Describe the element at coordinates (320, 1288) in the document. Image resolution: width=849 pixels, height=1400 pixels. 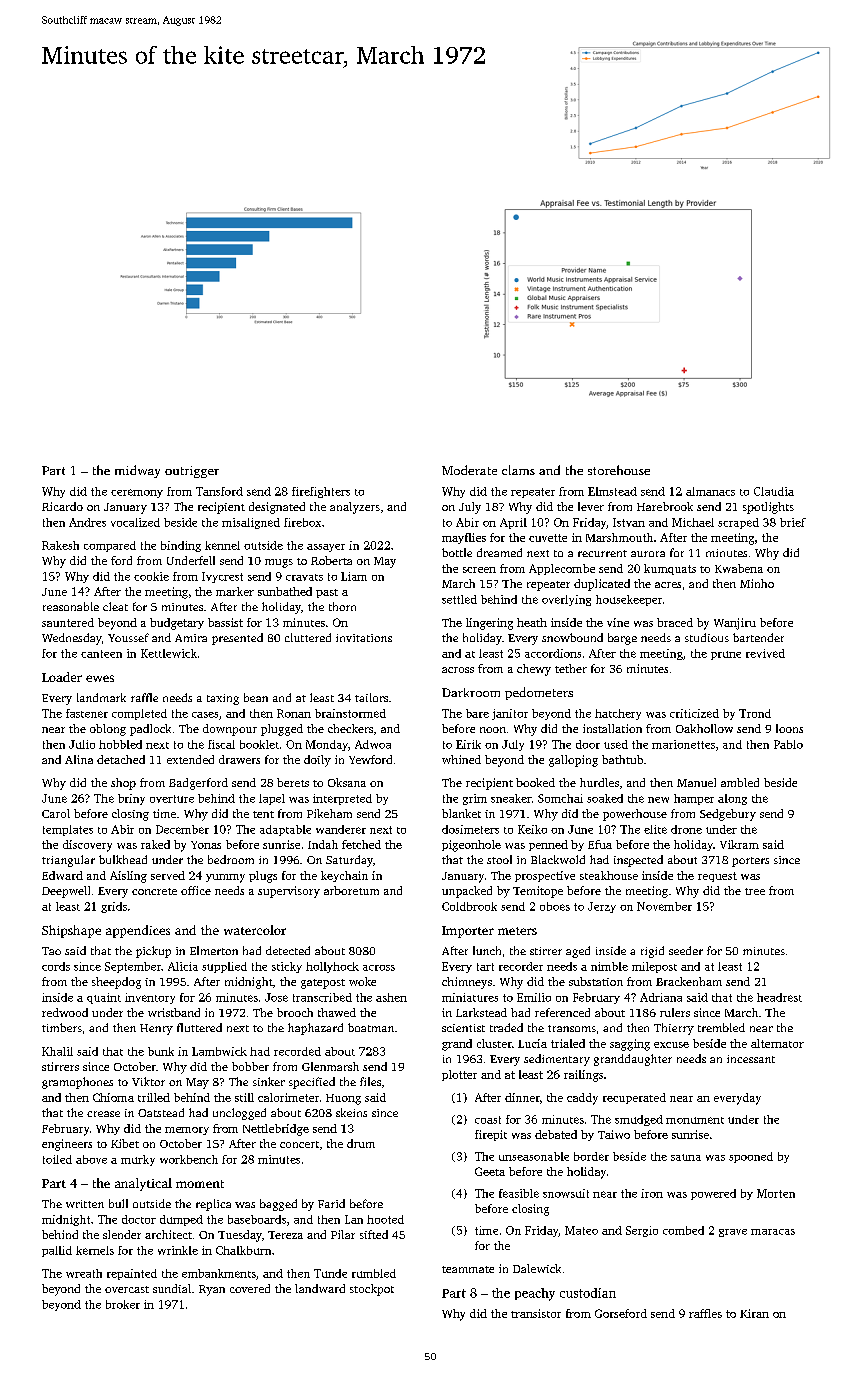
I see `landward` at that location.
